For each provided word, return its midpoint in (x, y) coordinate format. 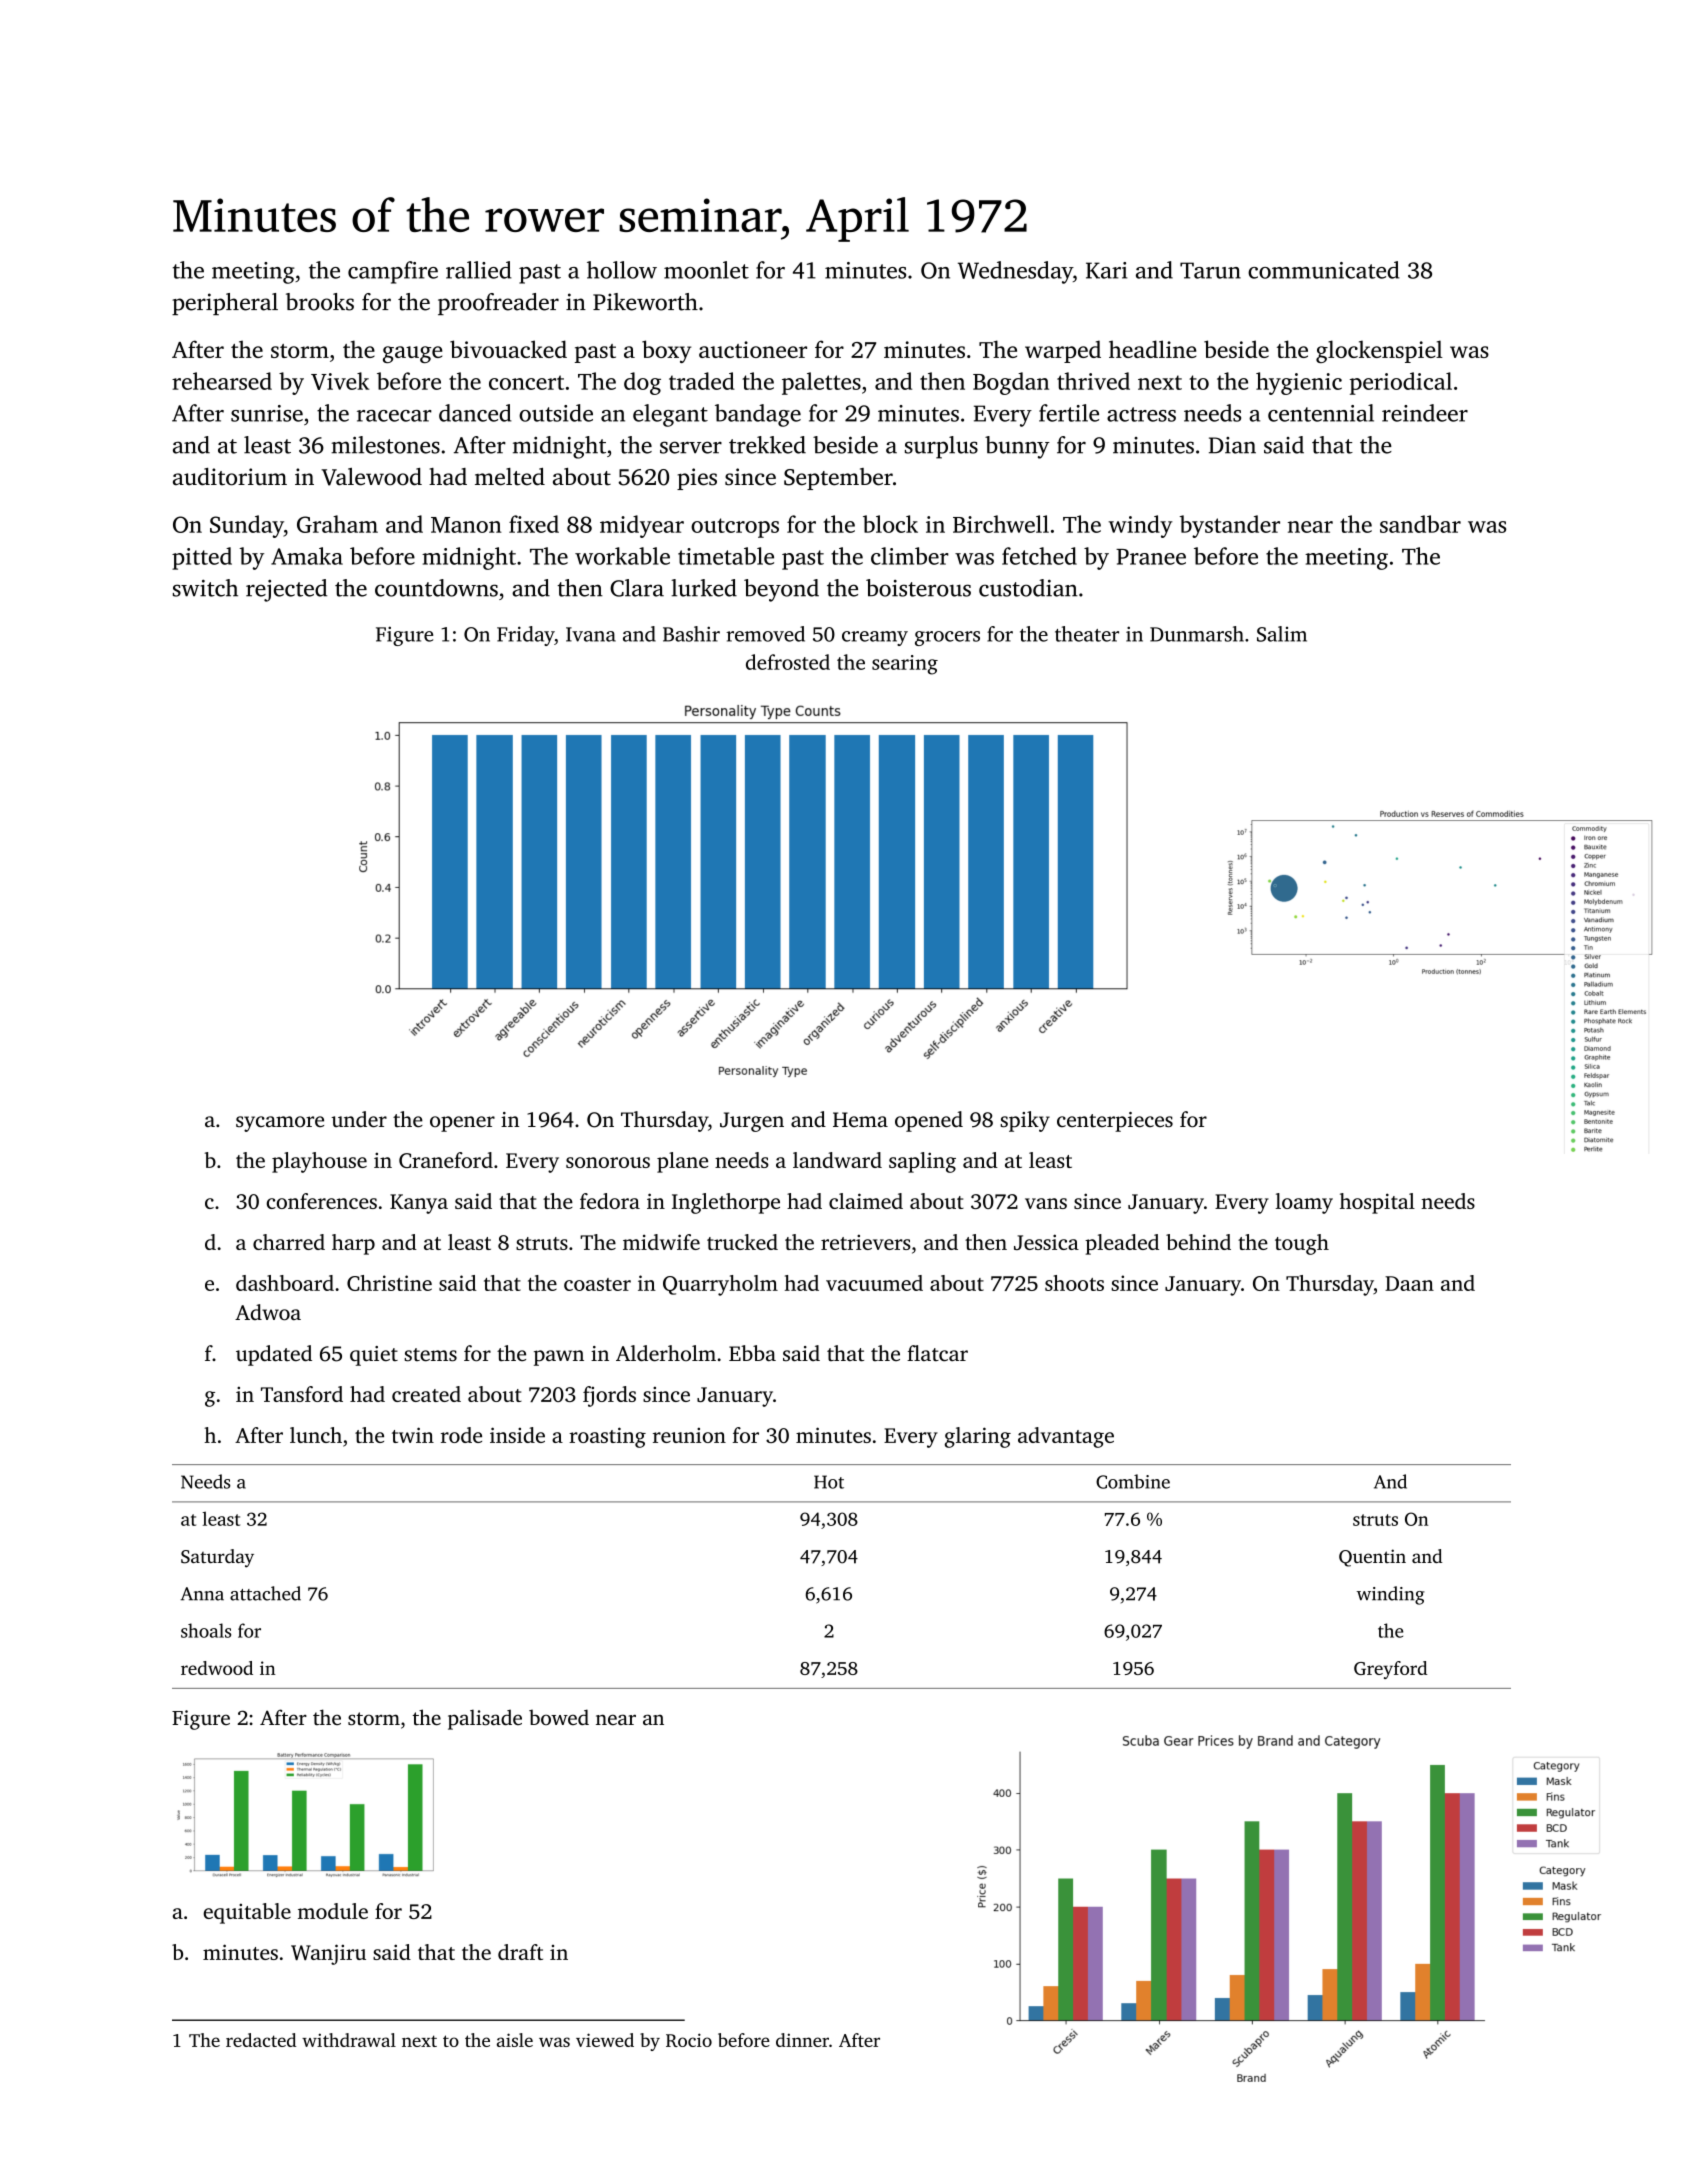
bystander (1230, 526)
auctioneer (753, 349)
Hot (829, 1482)
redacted (261, 2040)
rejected (286, 590)
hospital (1377, 1203)
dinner (802, 2040)
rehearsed (222, 381)
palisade (485, 1719)
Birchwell (1001, 524)
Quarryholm (720, 1285)
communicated (1324, 270)
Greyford (1390, 1670)
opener (462, 1124)
